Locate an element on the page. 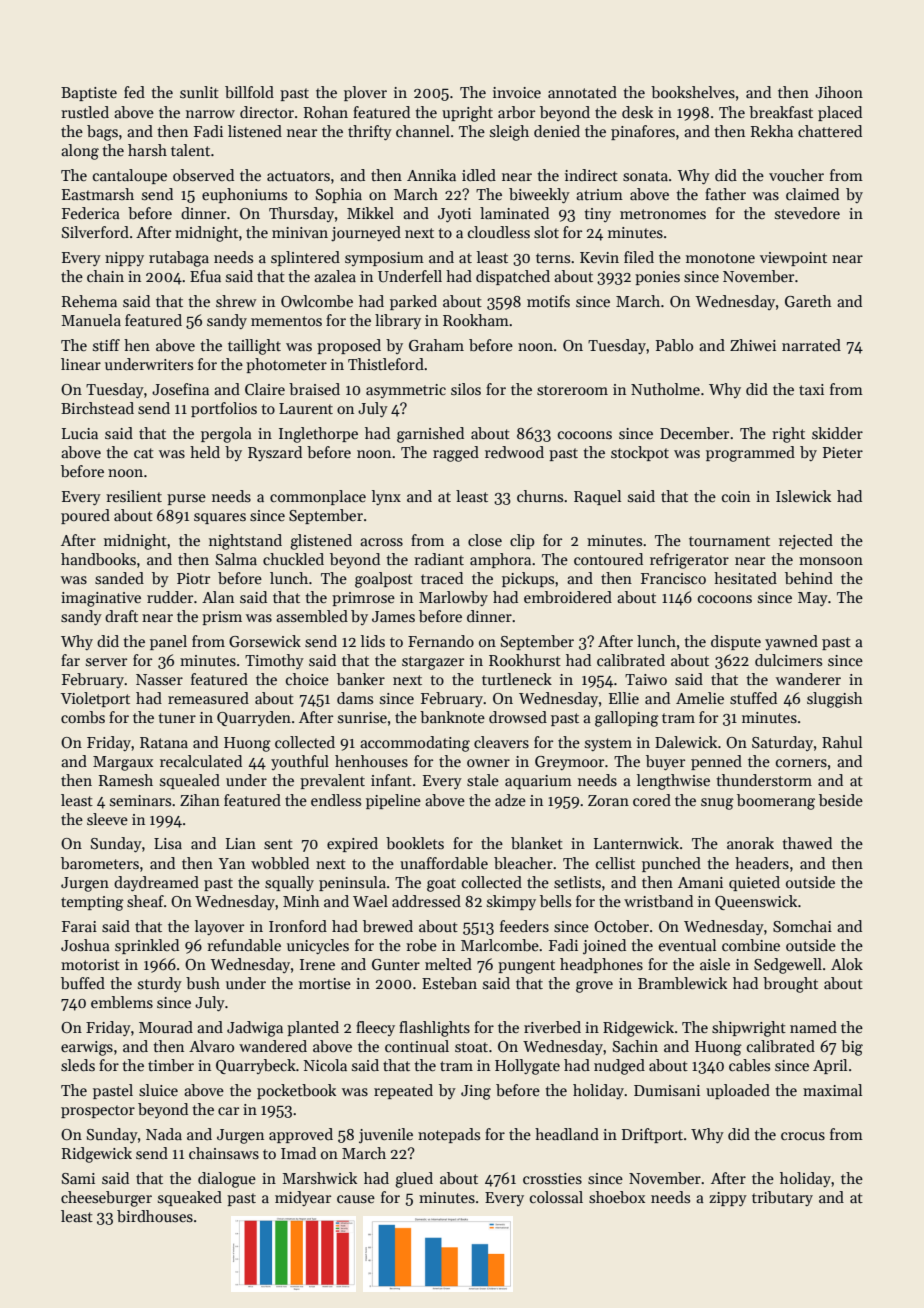  Jihoon is located at coordinates (839, 92).
